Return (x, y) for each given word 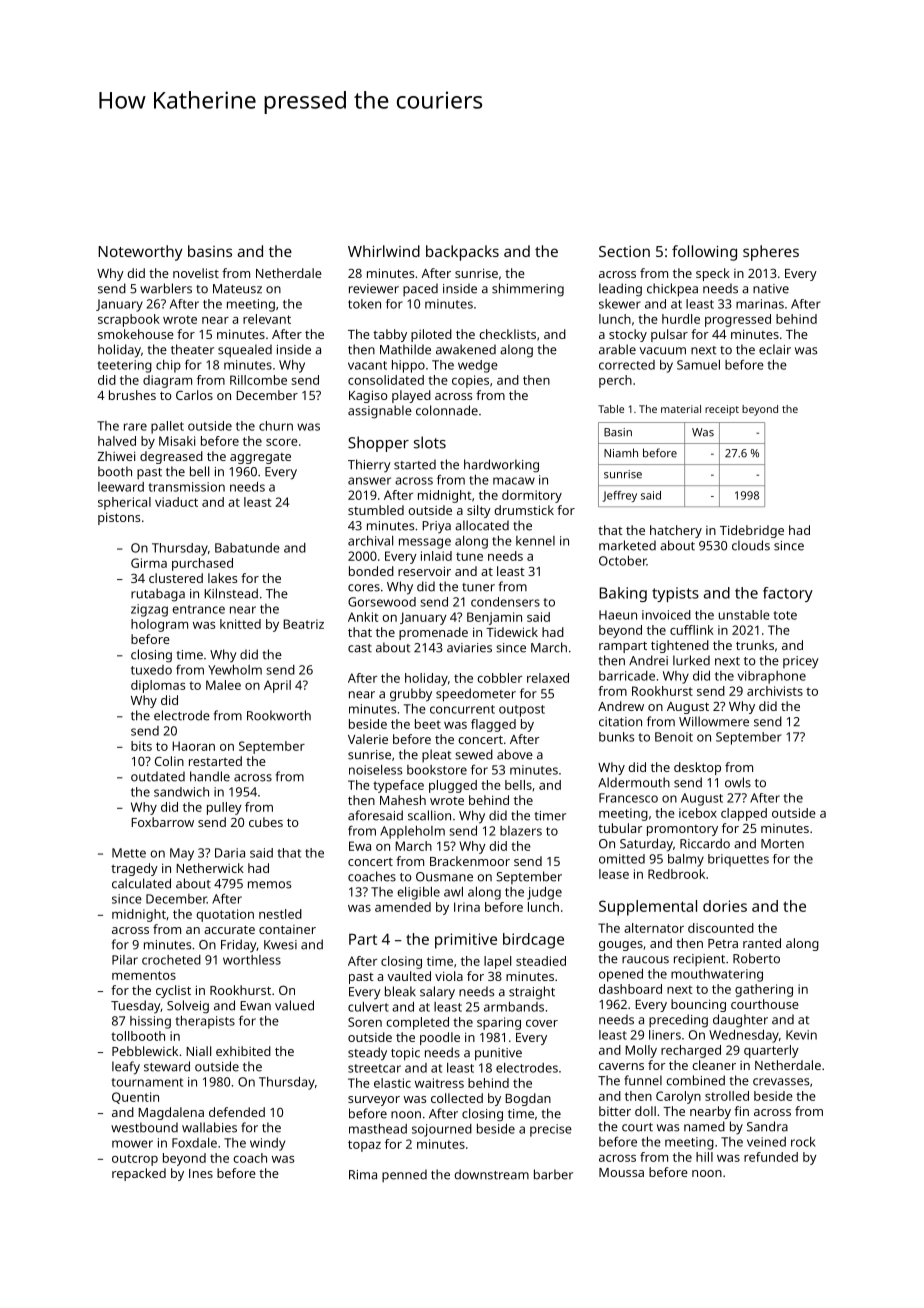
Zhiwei (116, 456)
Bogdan (528, 1099)
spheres (771, 253)
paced (420, 289)
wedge (478, 366)
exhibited (243, 1051)
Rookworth (279, 715)
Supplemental (648, 908)
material (681, 409)
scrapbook (129, 320)
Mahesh (403, 800)
